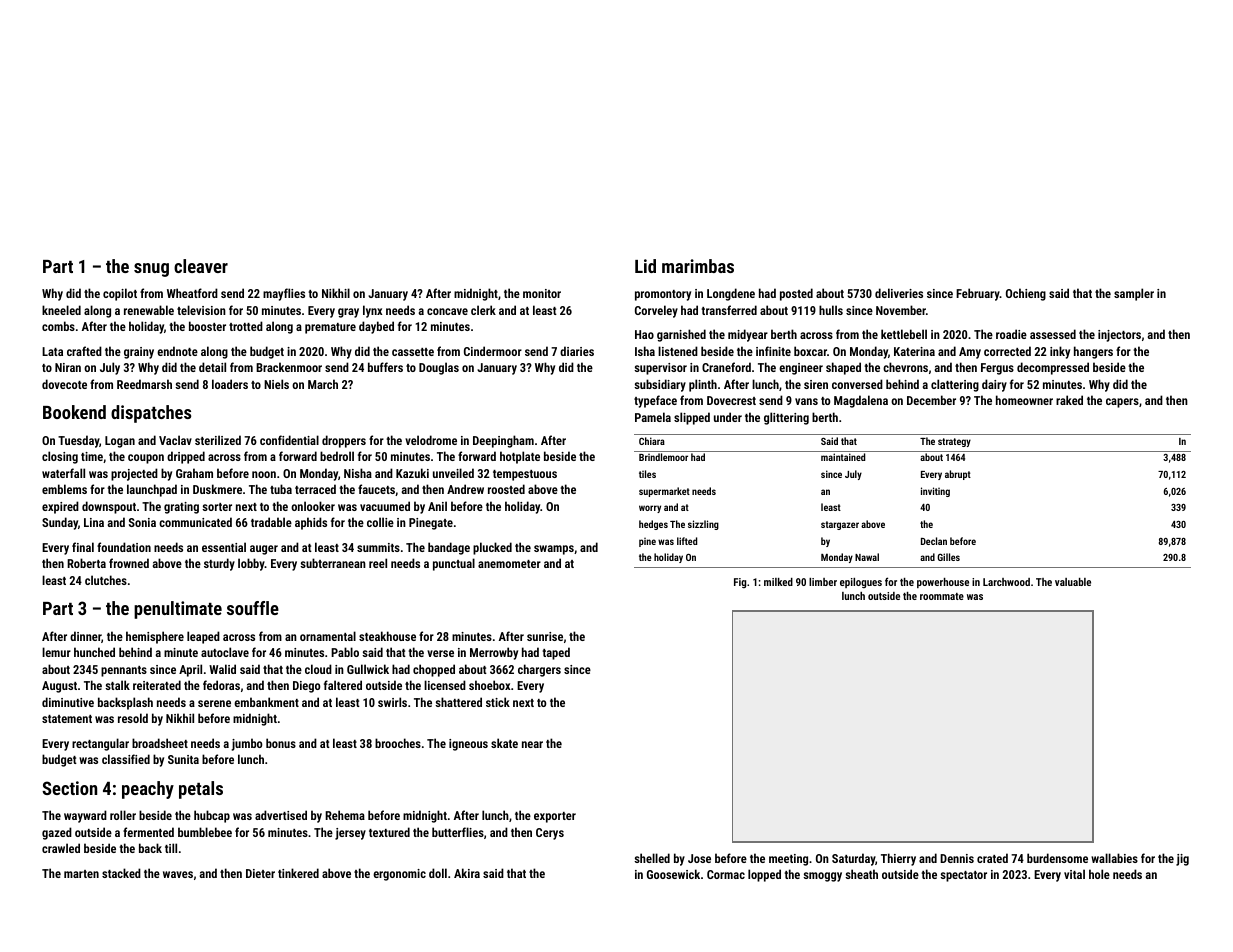 Image resolution: width=1233 pixels, height=952 pixels. What do you see at coordinates (1073, 582) in the page?
I see `valuable` at bounding box center [1073, 582].
